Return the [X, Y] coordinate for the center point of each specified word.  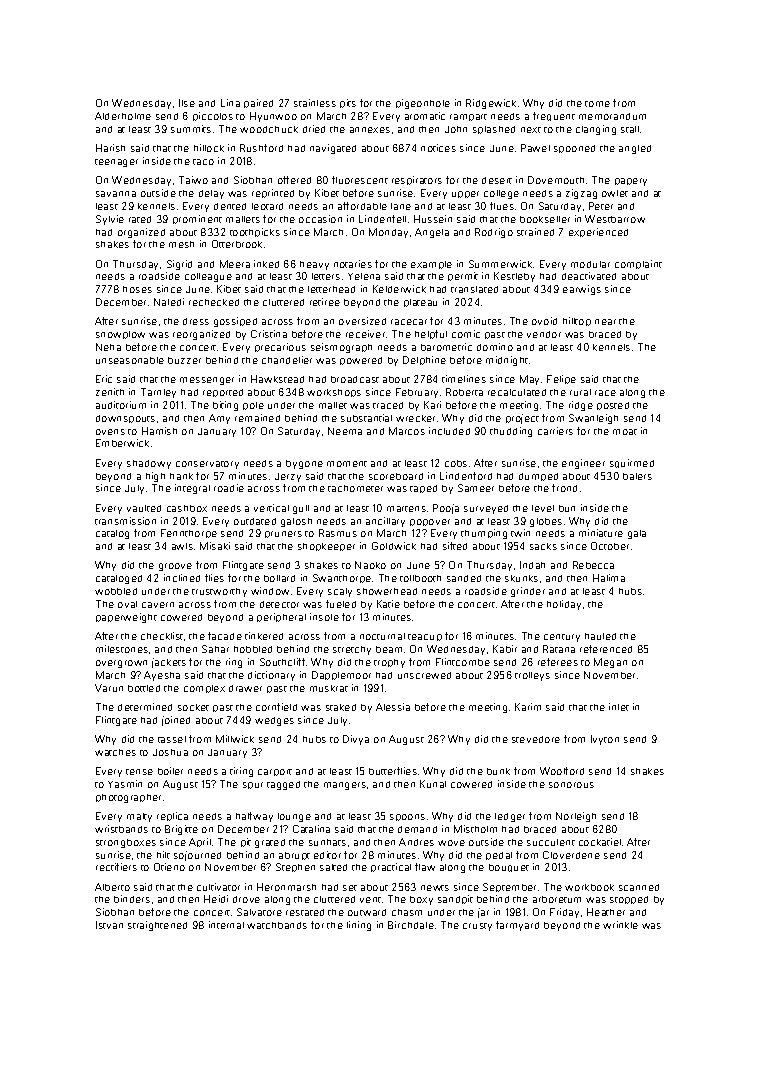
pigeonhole [423, 104]
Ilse [187, 103]
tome [597, 104]
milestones [122, 649]
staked [341, 707]
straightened [157, 926]
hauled [600, 636]
